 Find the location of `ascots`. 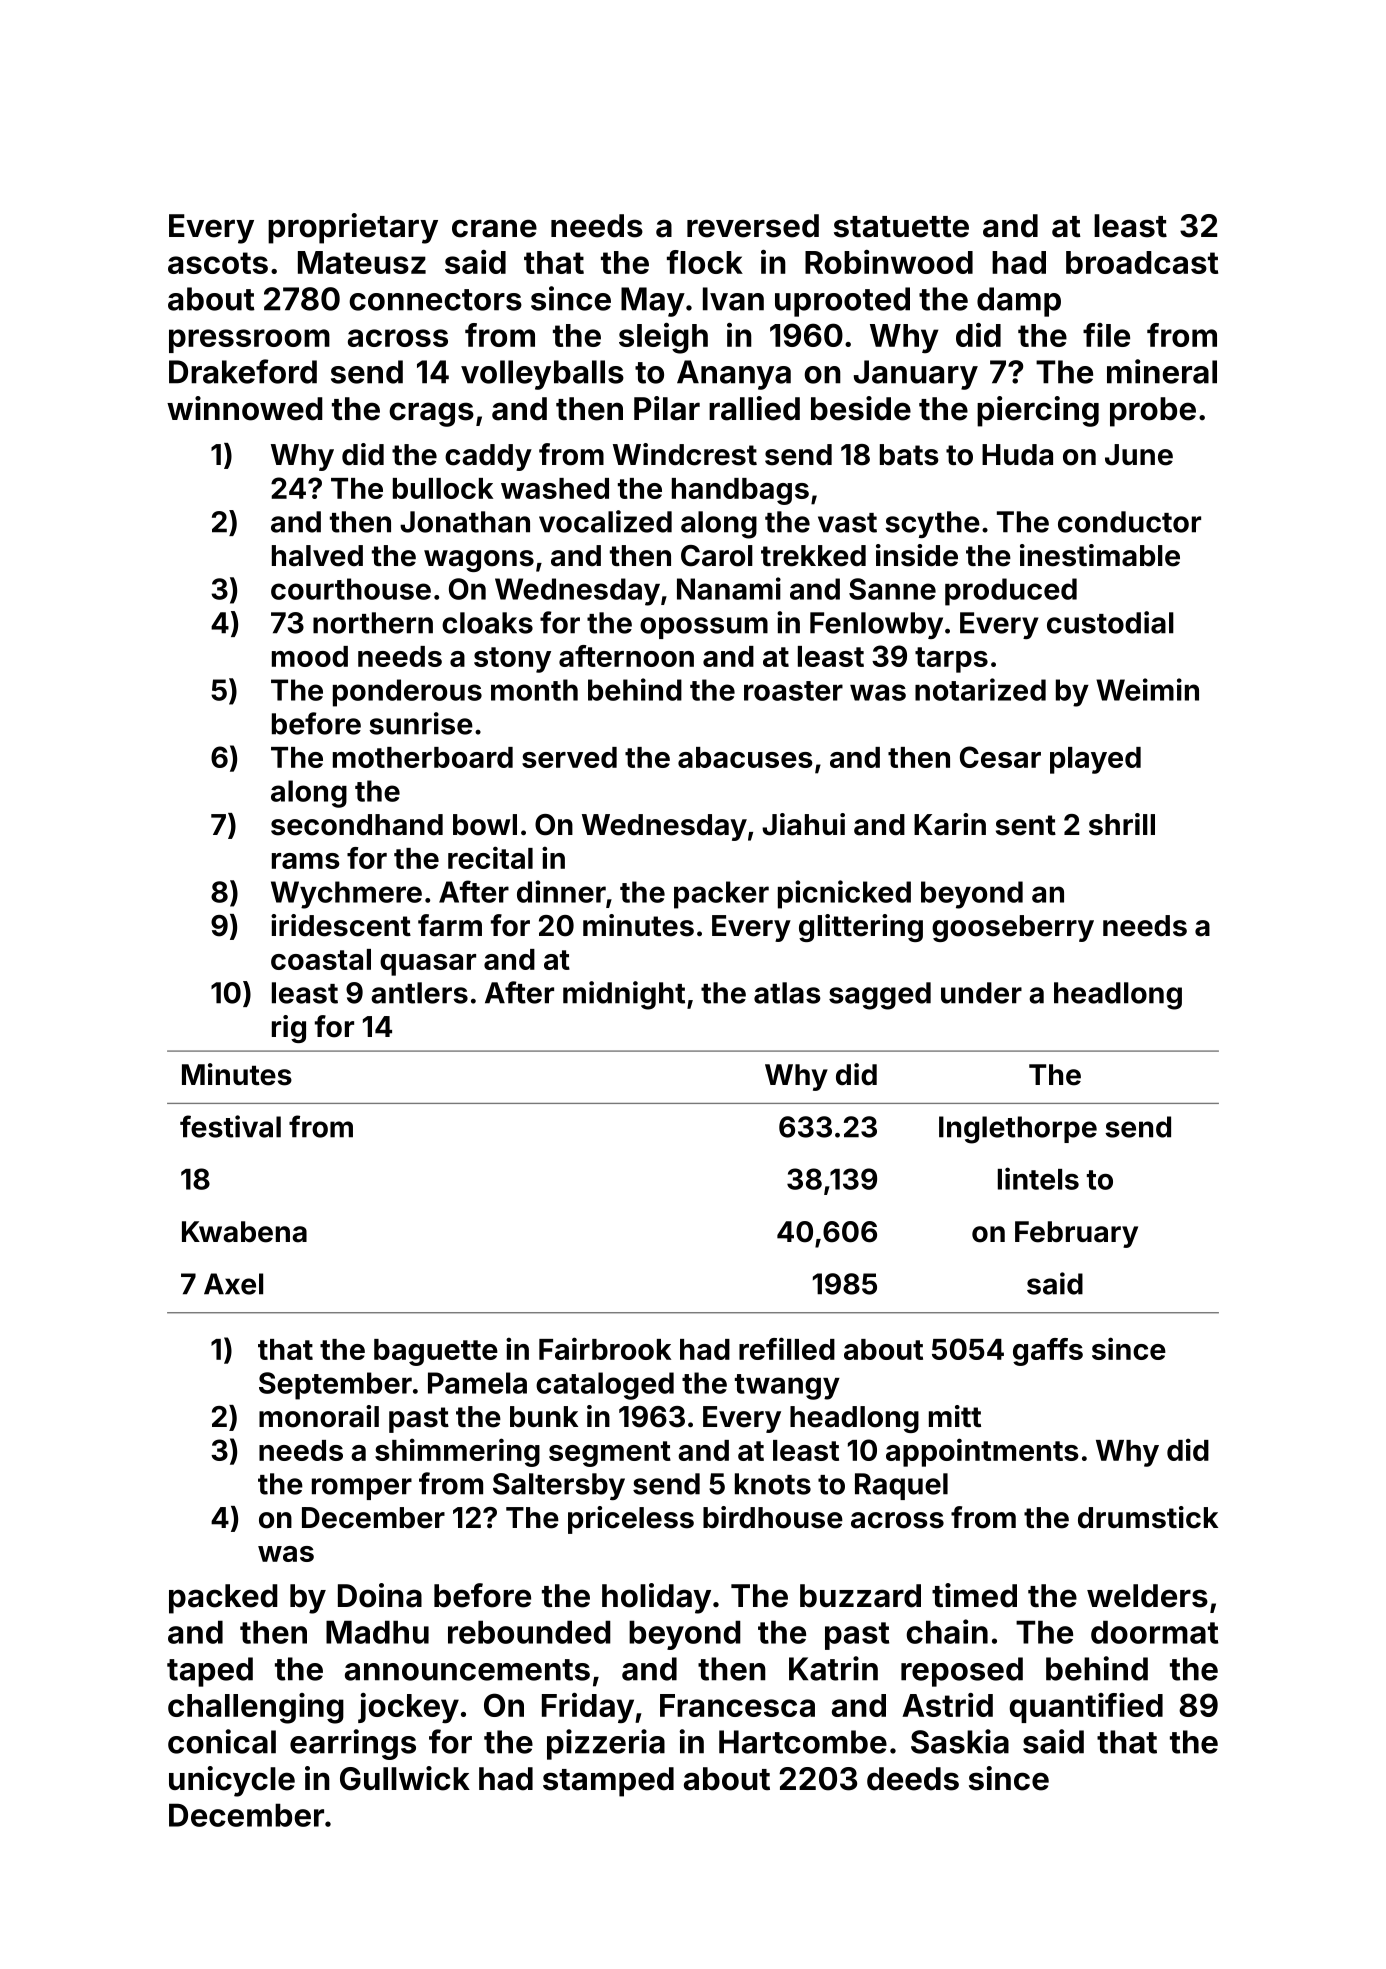

ascots is located at coordinates (218, 263).
